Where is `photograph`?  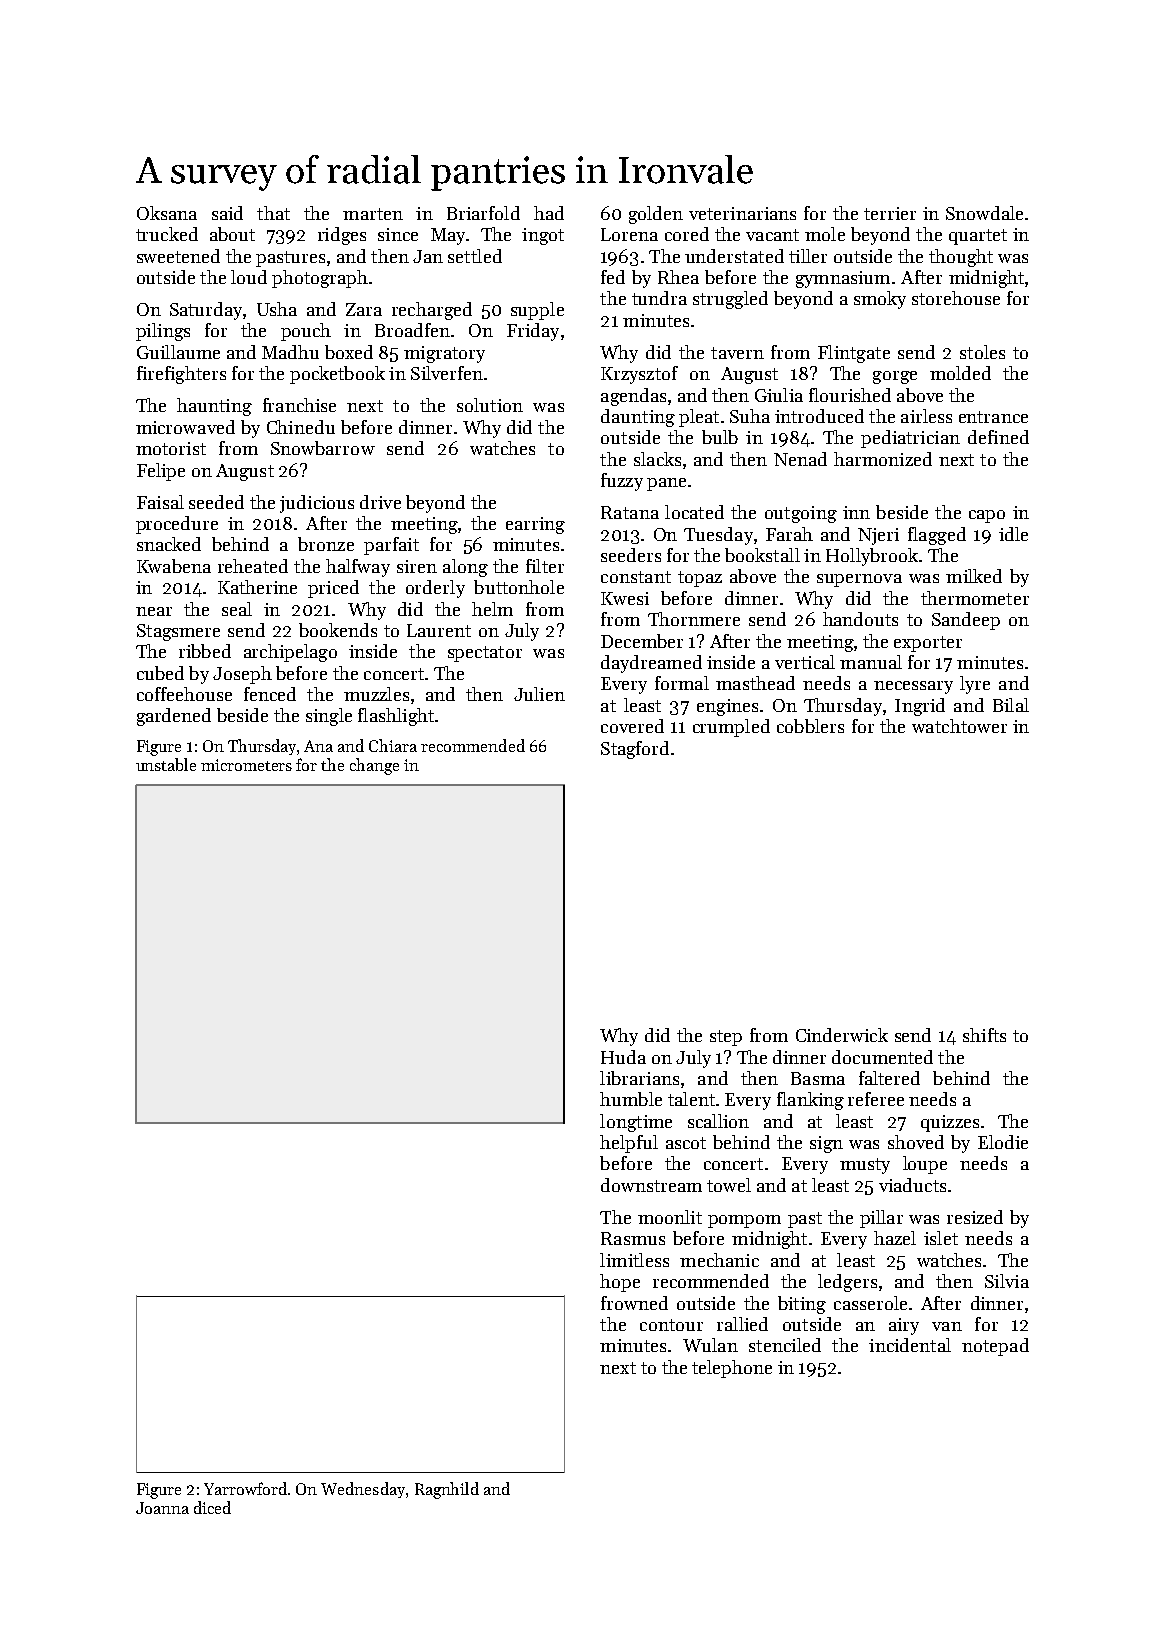 photograph is located at coordinates (320, 279).
